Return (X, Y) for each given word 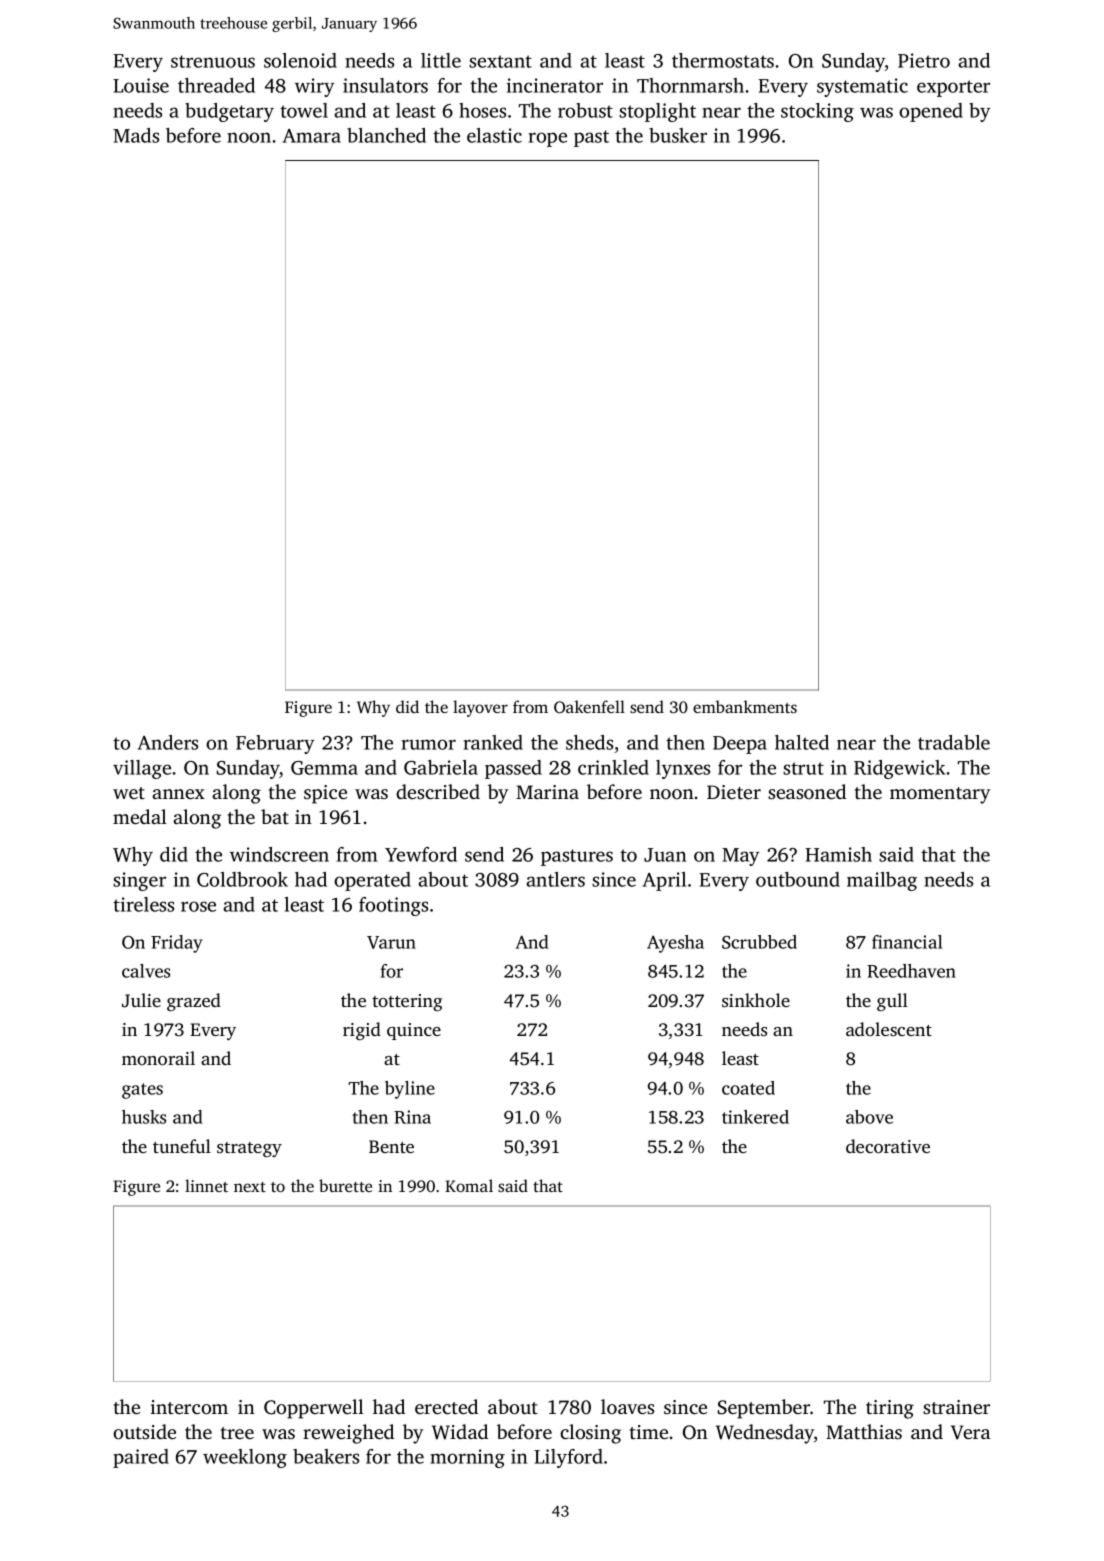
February (275, 744)
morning (467, 1458)
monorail (158, 1058)
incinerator (555, 85)
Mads (136, 135)
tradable (954, 742)
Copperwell (314, 1409)
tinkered (755, 1117)
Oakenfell (589, 707)
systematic (862, 87)
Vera (970, 1432)
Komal (469, 1185)
